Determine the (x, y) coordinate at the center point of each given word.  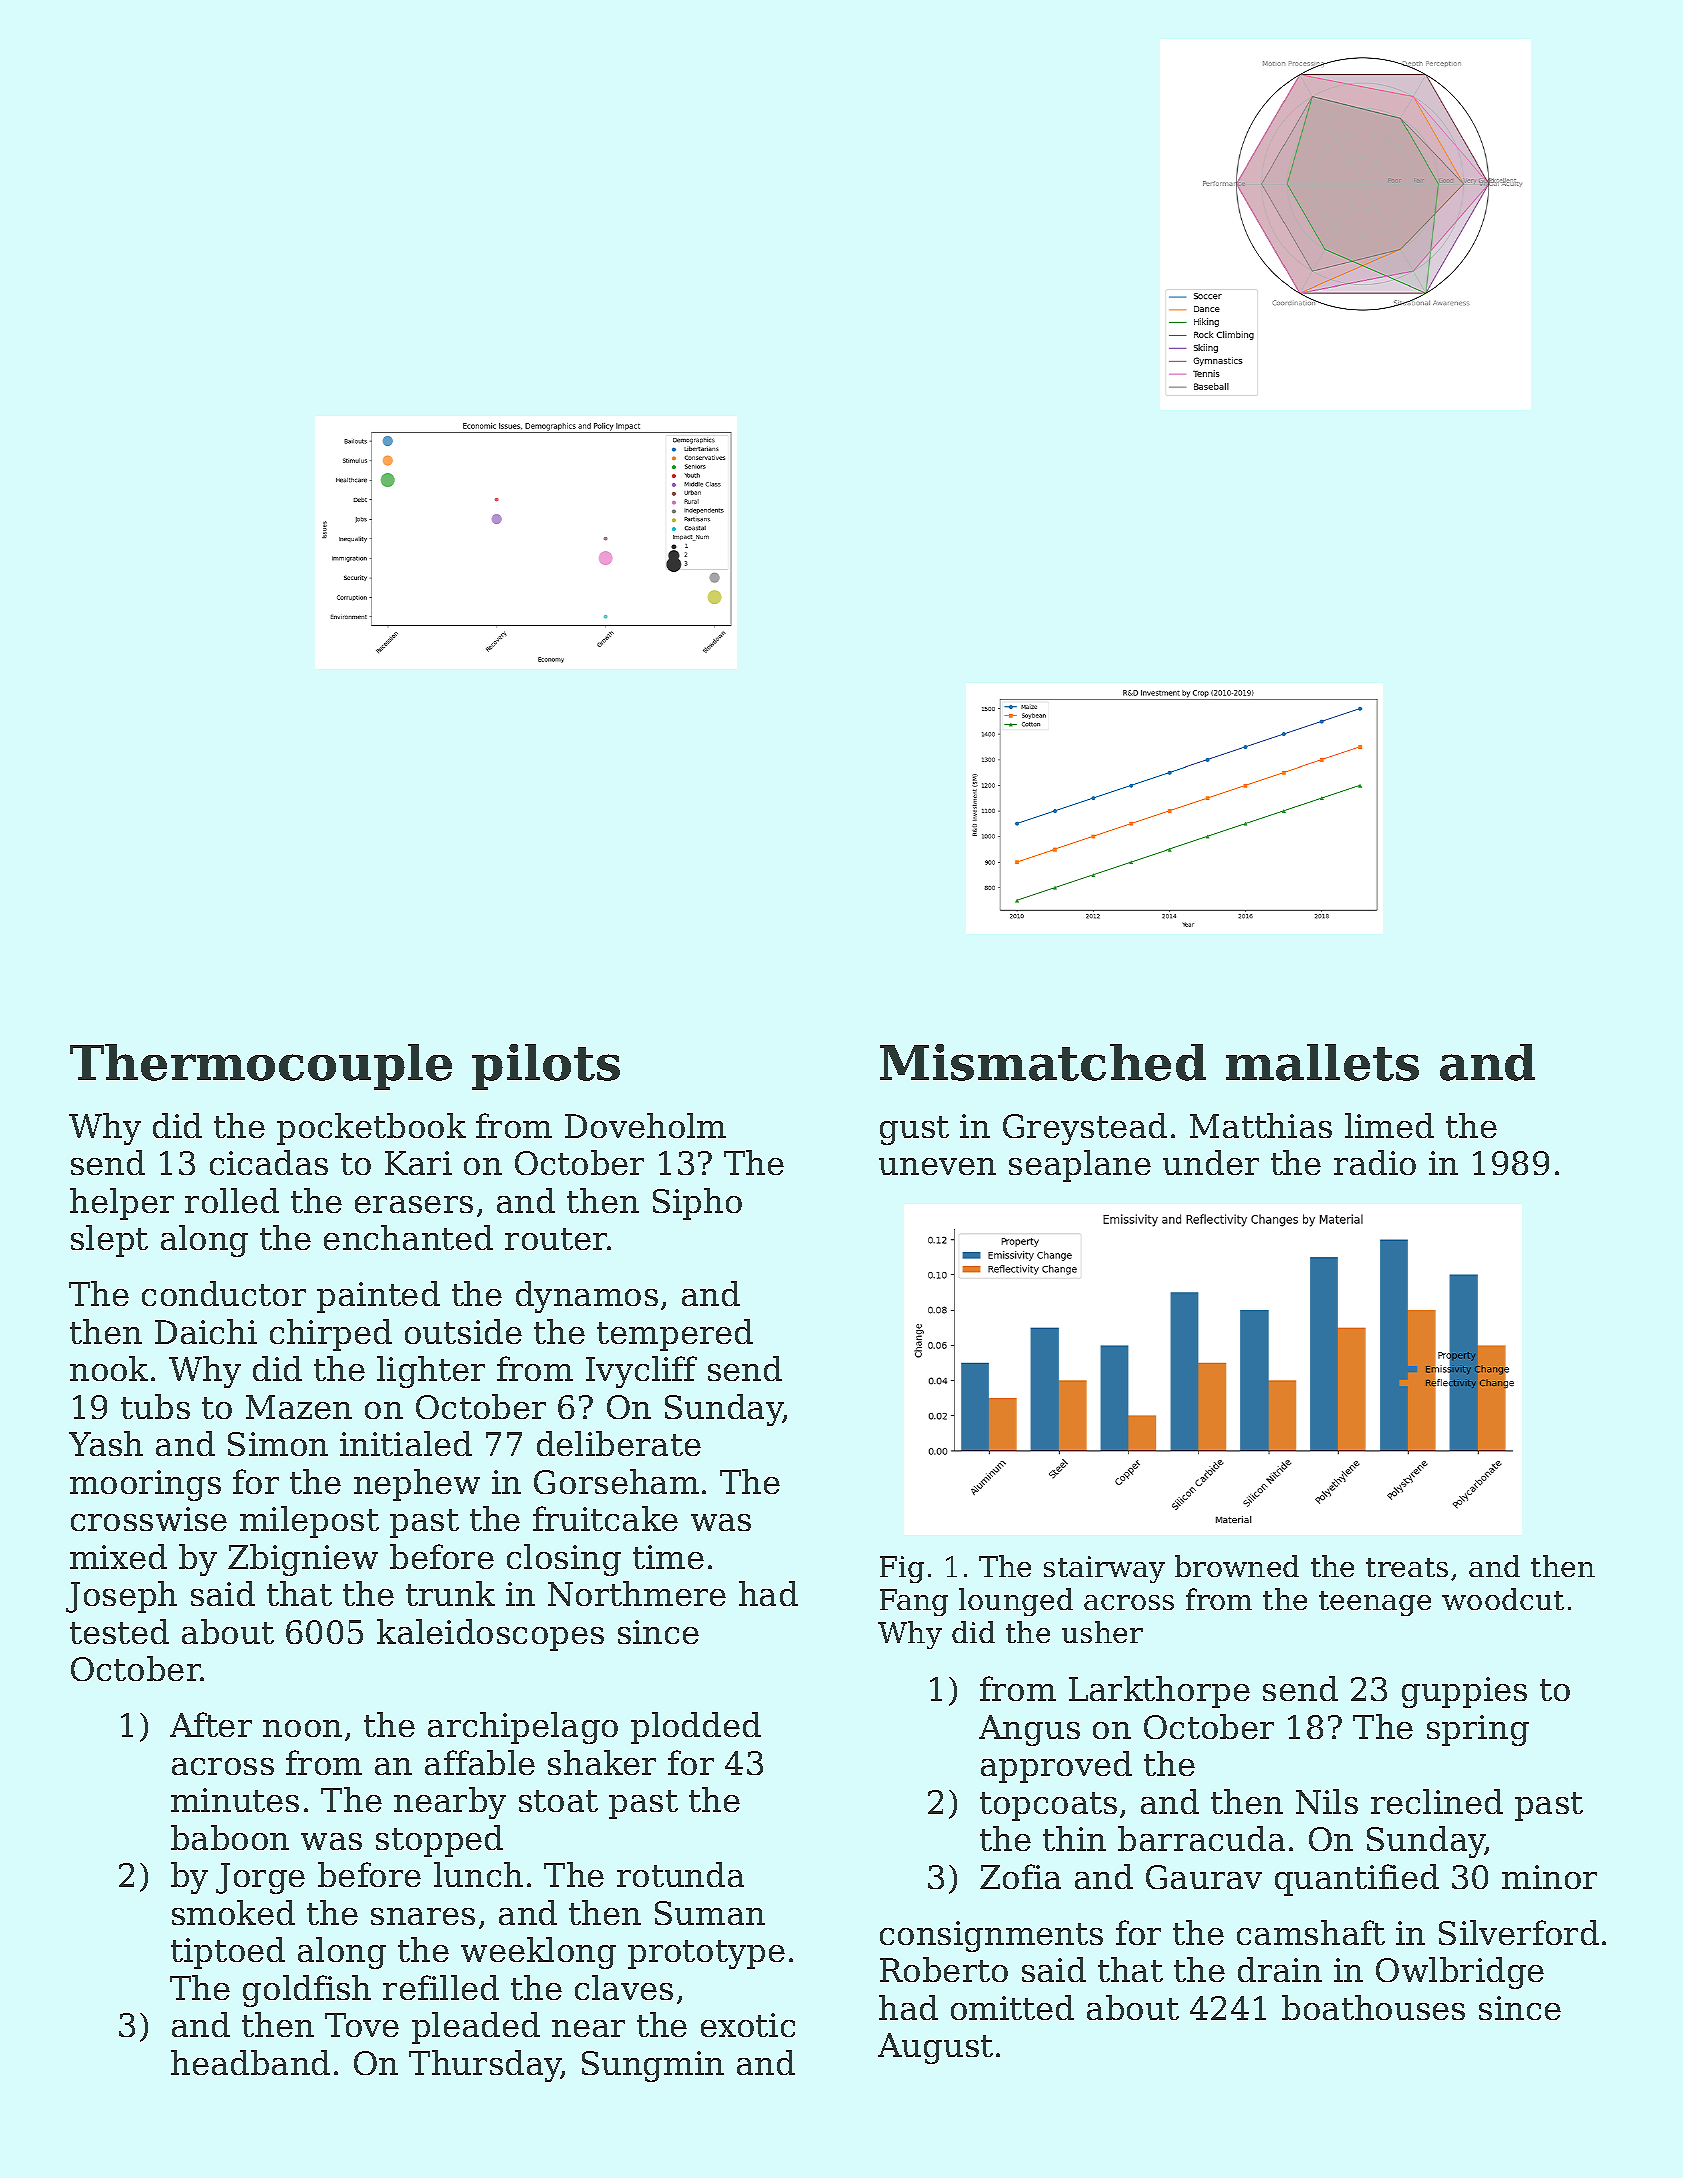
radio (1375, 1162)
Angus (1029, 1730)
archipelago (523, 1728)
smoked (233, 1912)
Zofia (1020, 1876)
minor (1549, 1877)
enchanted (408, 1237)
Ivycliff (641, 1372)
